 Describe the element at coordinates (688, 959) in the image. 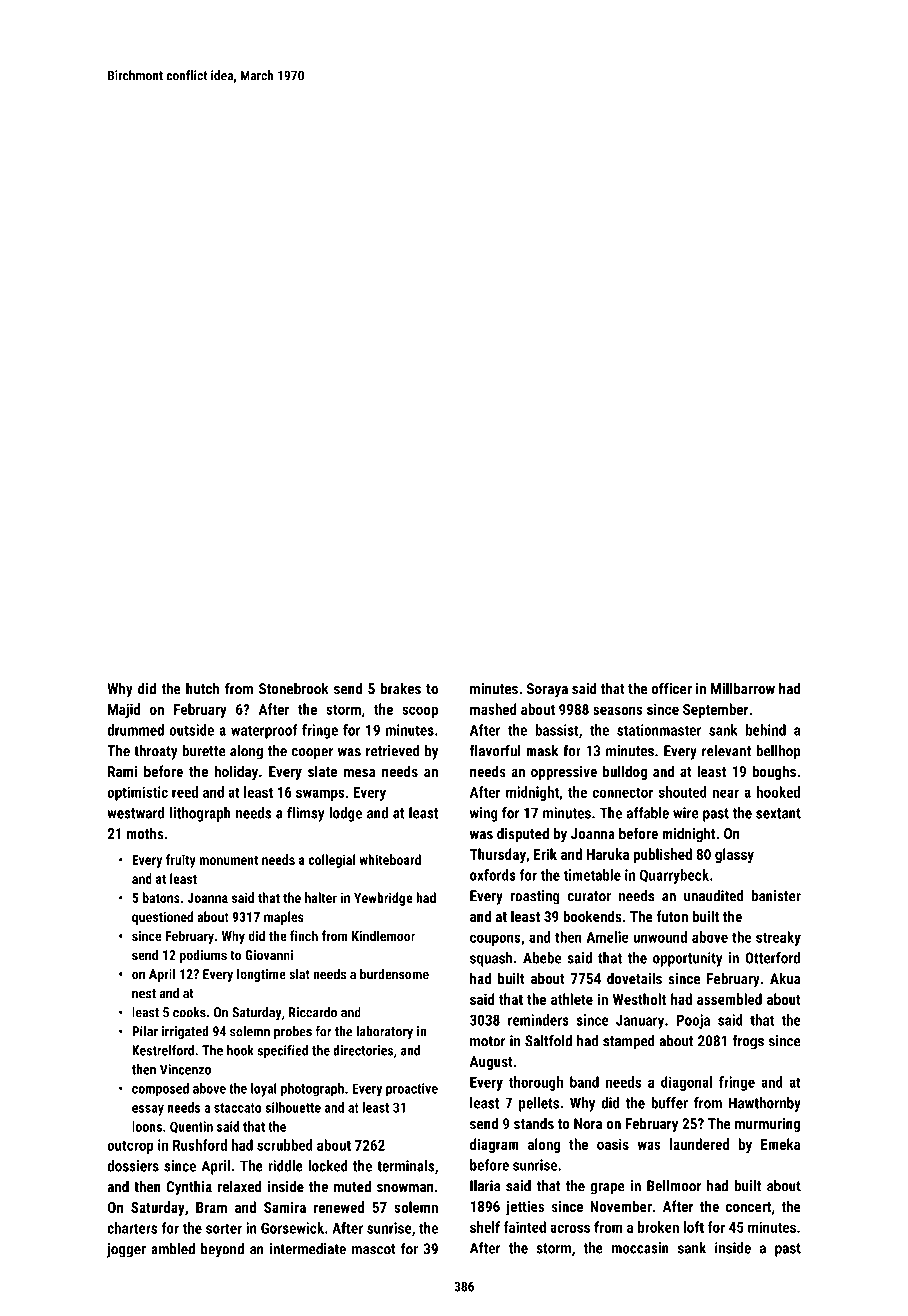

I see `opportunity` at that location.
